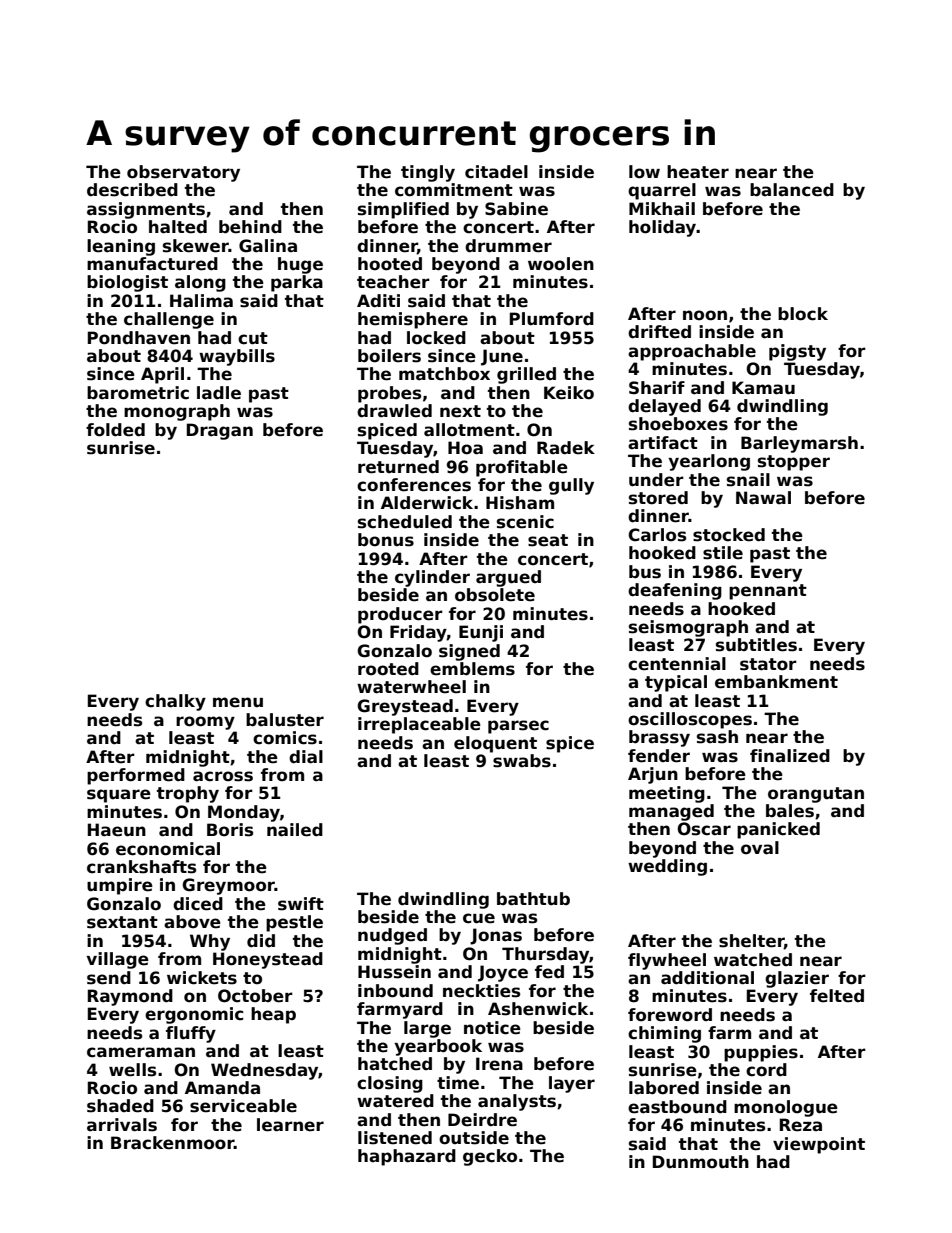 The width and height of the image is (952, 1233). I want to click on Raymond, so click(130, 997).
